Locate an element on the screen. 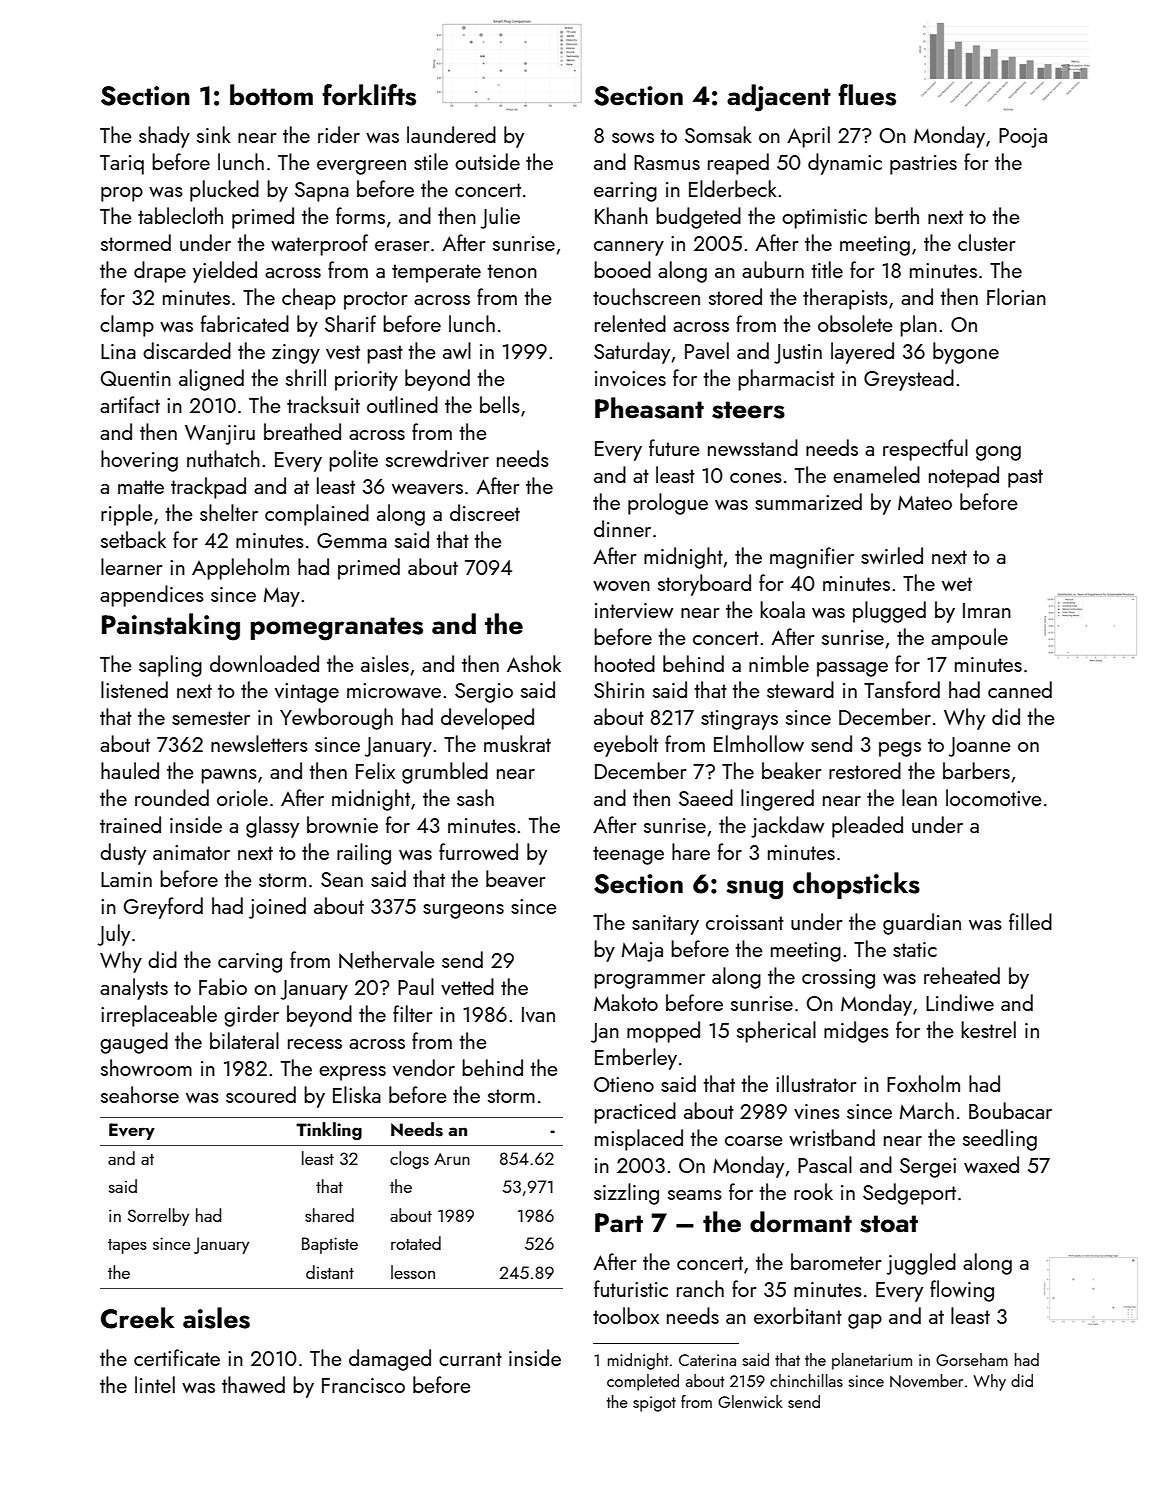  Pooja is located at coordinates (1023, 138).
